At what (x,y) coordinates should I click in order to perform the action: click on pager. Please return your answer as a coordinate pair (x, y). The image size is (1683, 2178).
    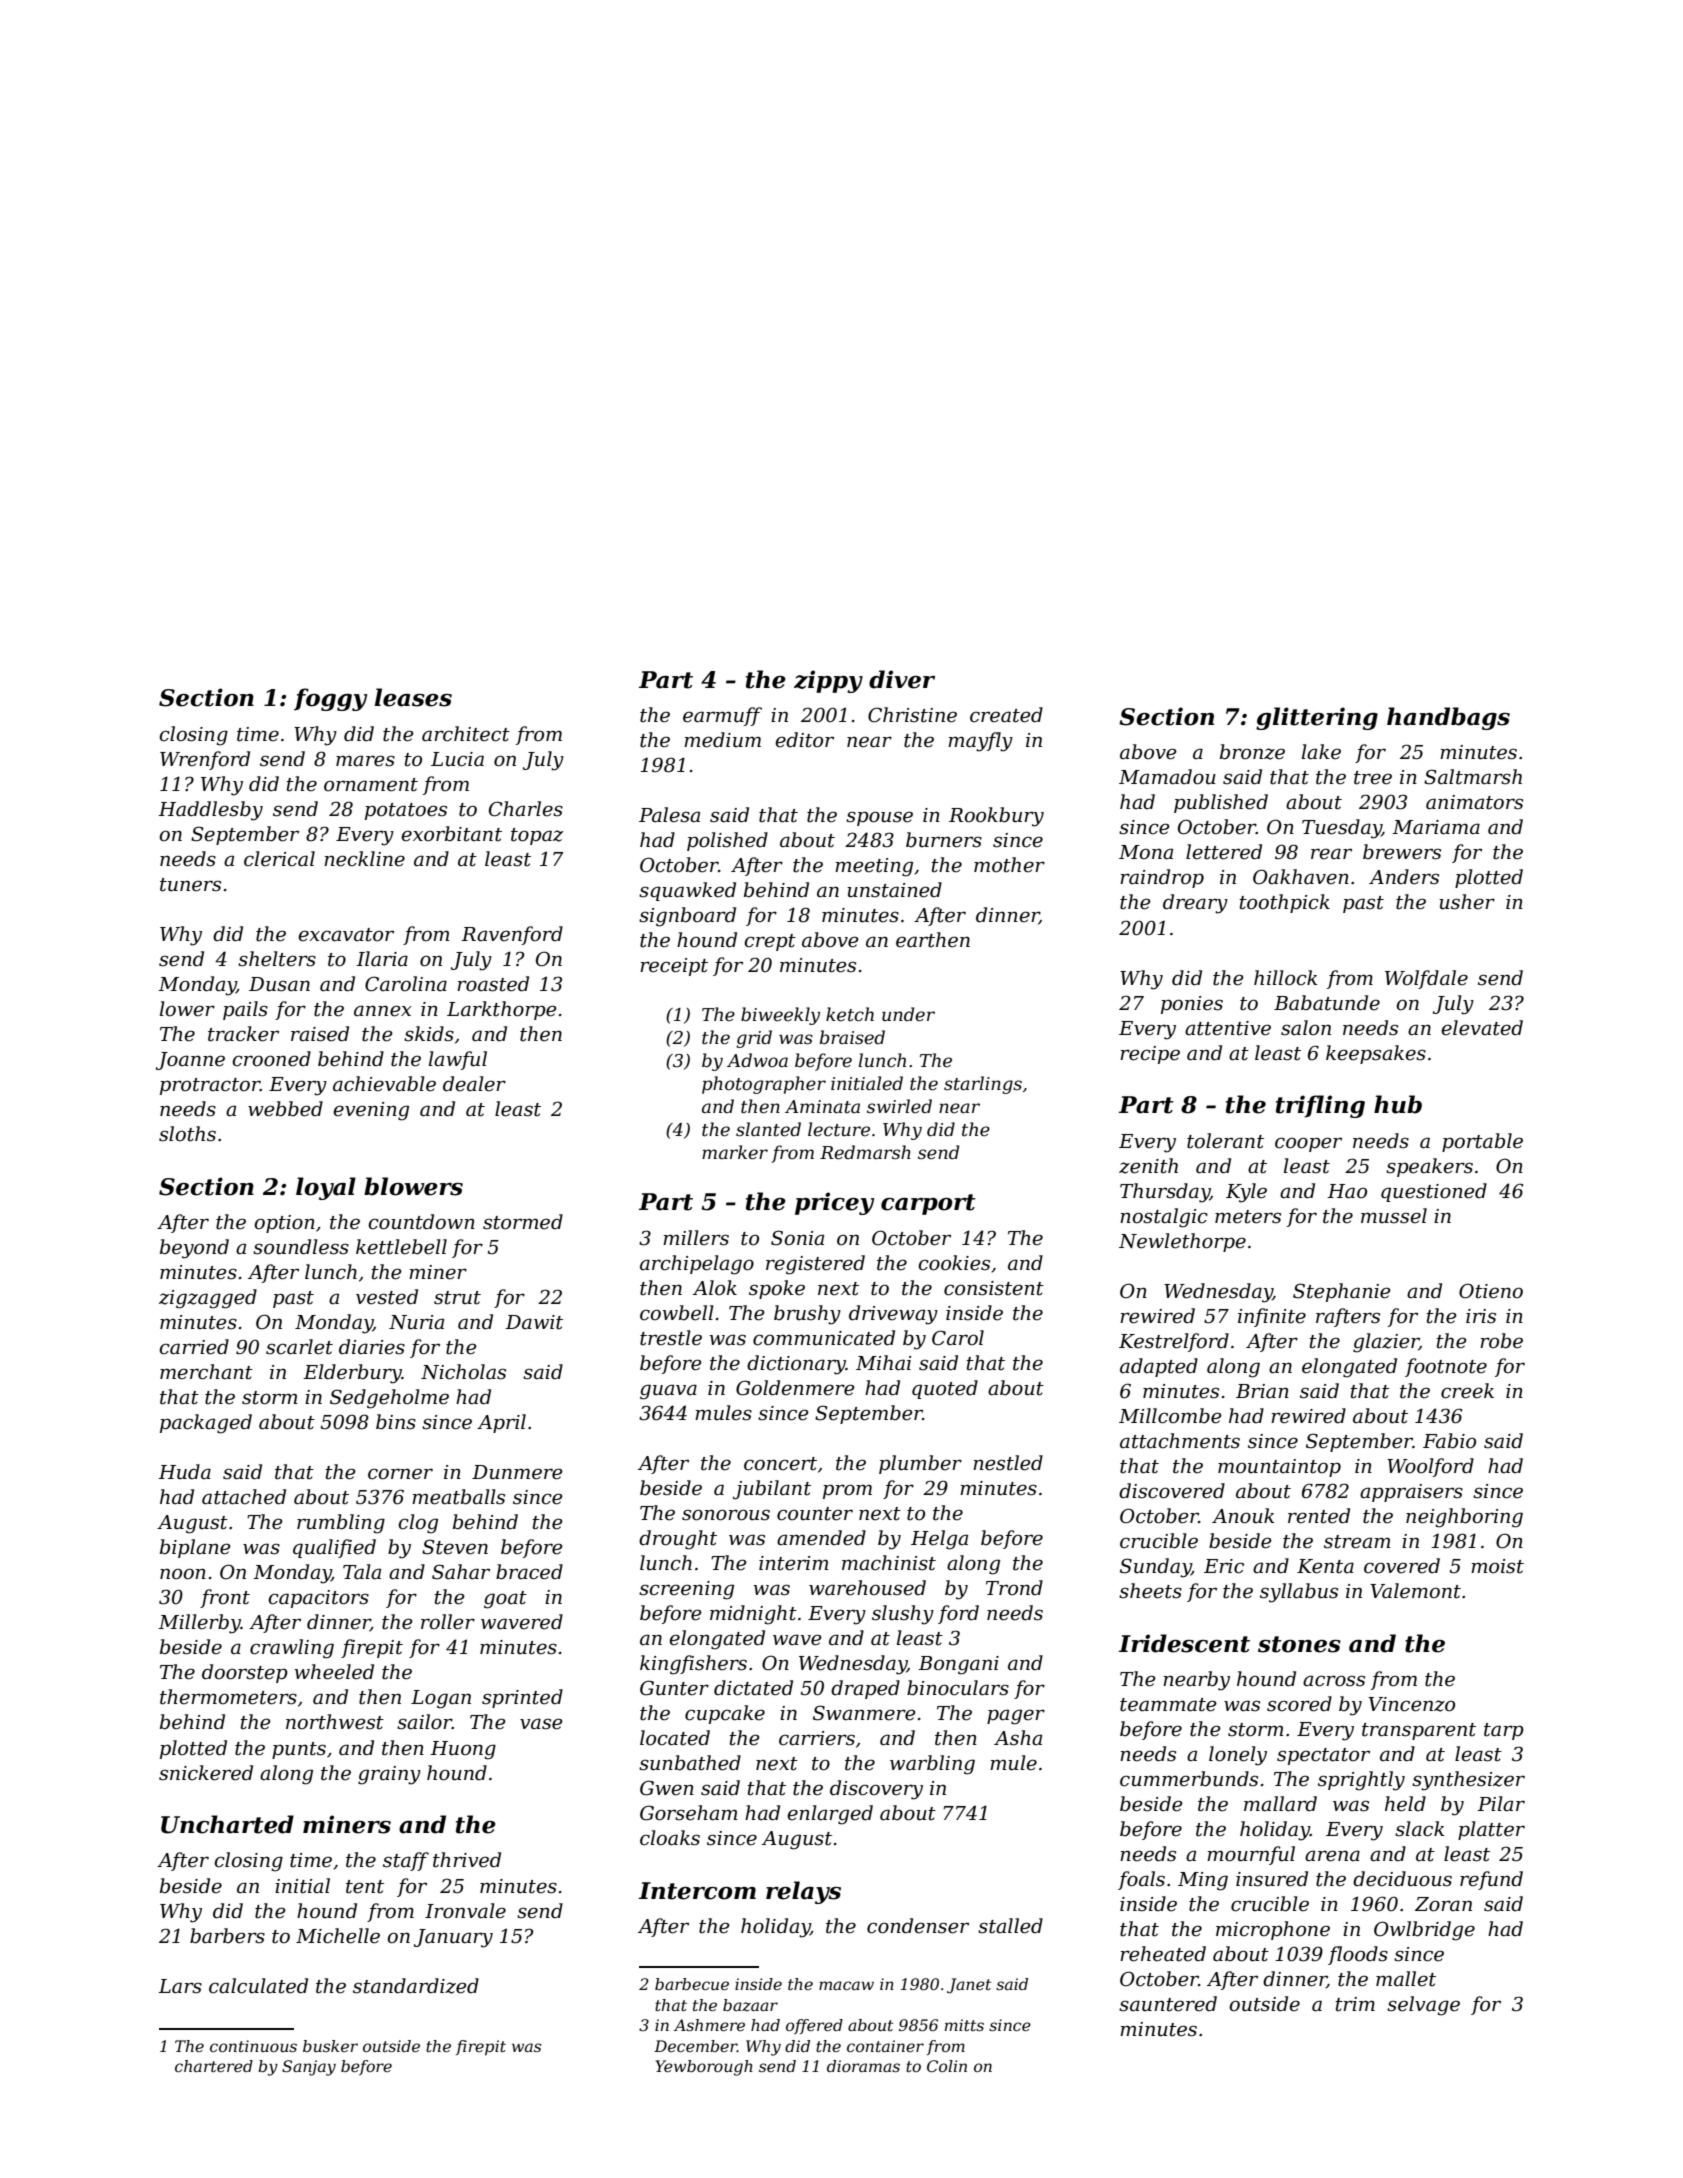
    Looking at the image, I should click on (1016, 1717).
